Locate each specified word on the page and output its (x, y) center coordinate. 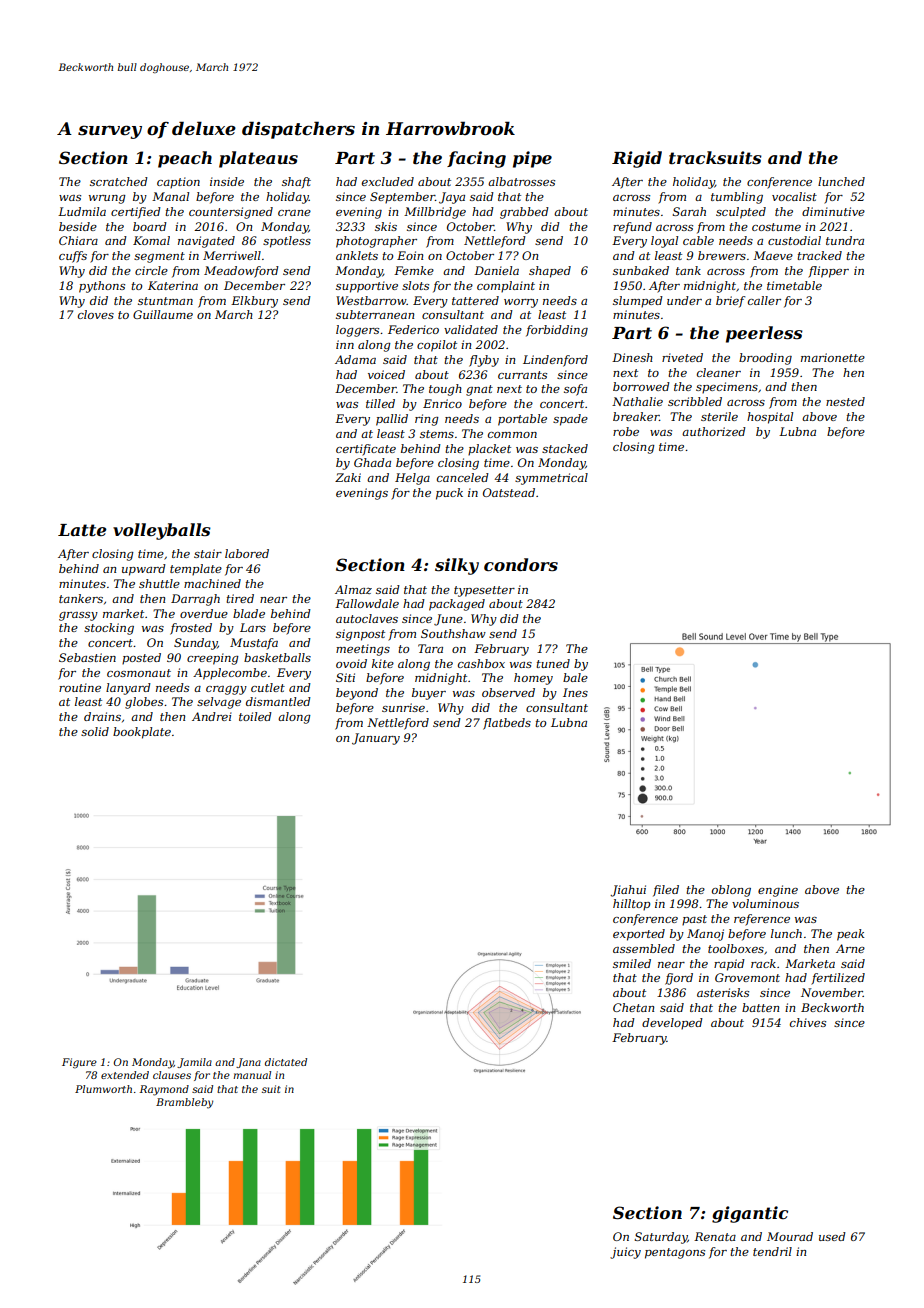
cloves (96, 314)
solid (95, 731)
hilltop (631, 905)
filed (666, 891)
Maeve (773, 255)
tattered (475, 300)
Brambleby (184, 1103)
